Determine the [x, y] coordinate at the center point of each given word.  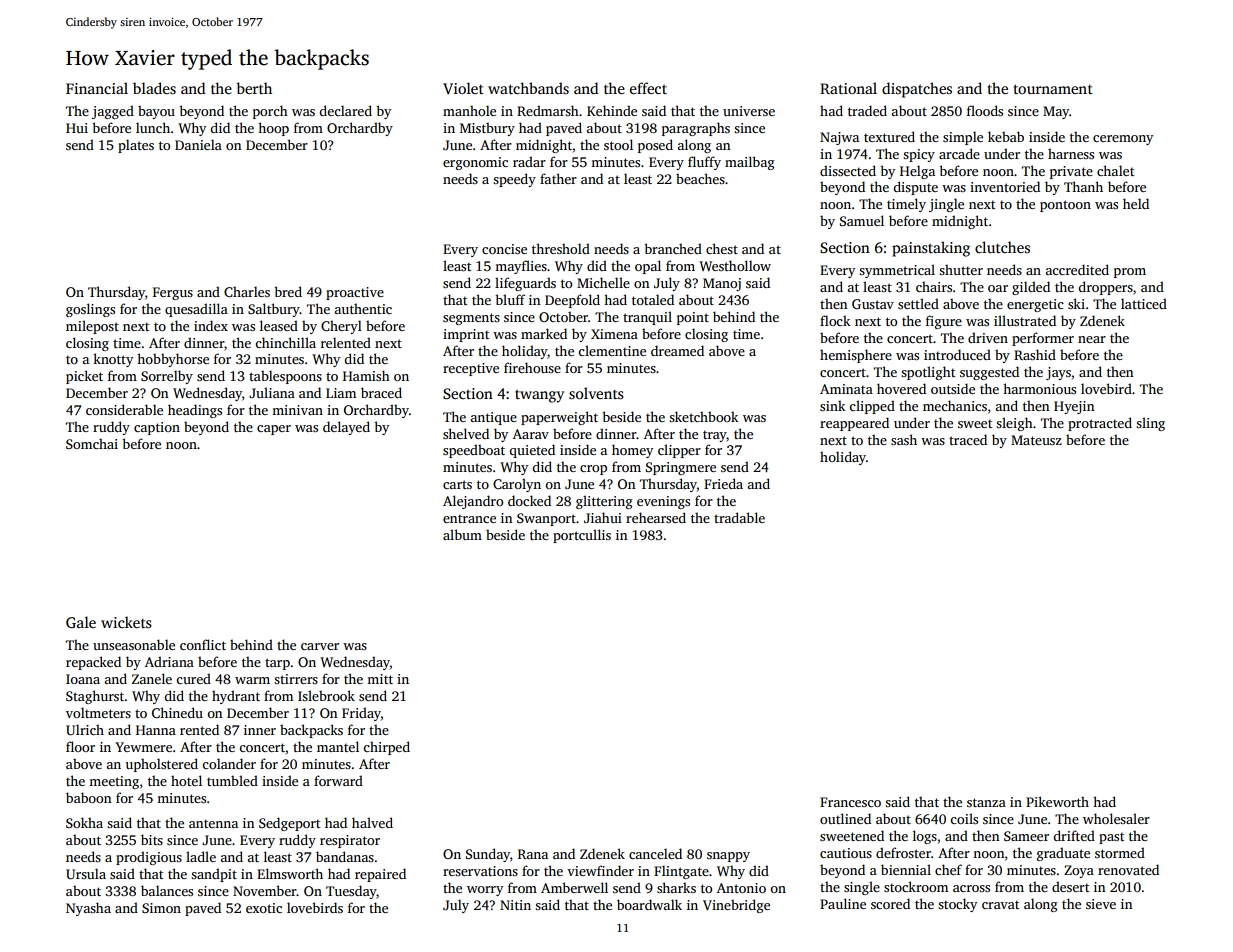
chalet [1115, 170]
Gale [81, 622]
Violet [463, 88]
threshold [561, 248]
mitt [380, 679]
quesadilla [196, 310]
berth [254, 88]
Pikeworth [1057, 801]
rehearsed [656, 517]
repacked [93, 663]
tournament [1053, 89]
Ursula [86, 873]
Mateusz [1036, 440]
